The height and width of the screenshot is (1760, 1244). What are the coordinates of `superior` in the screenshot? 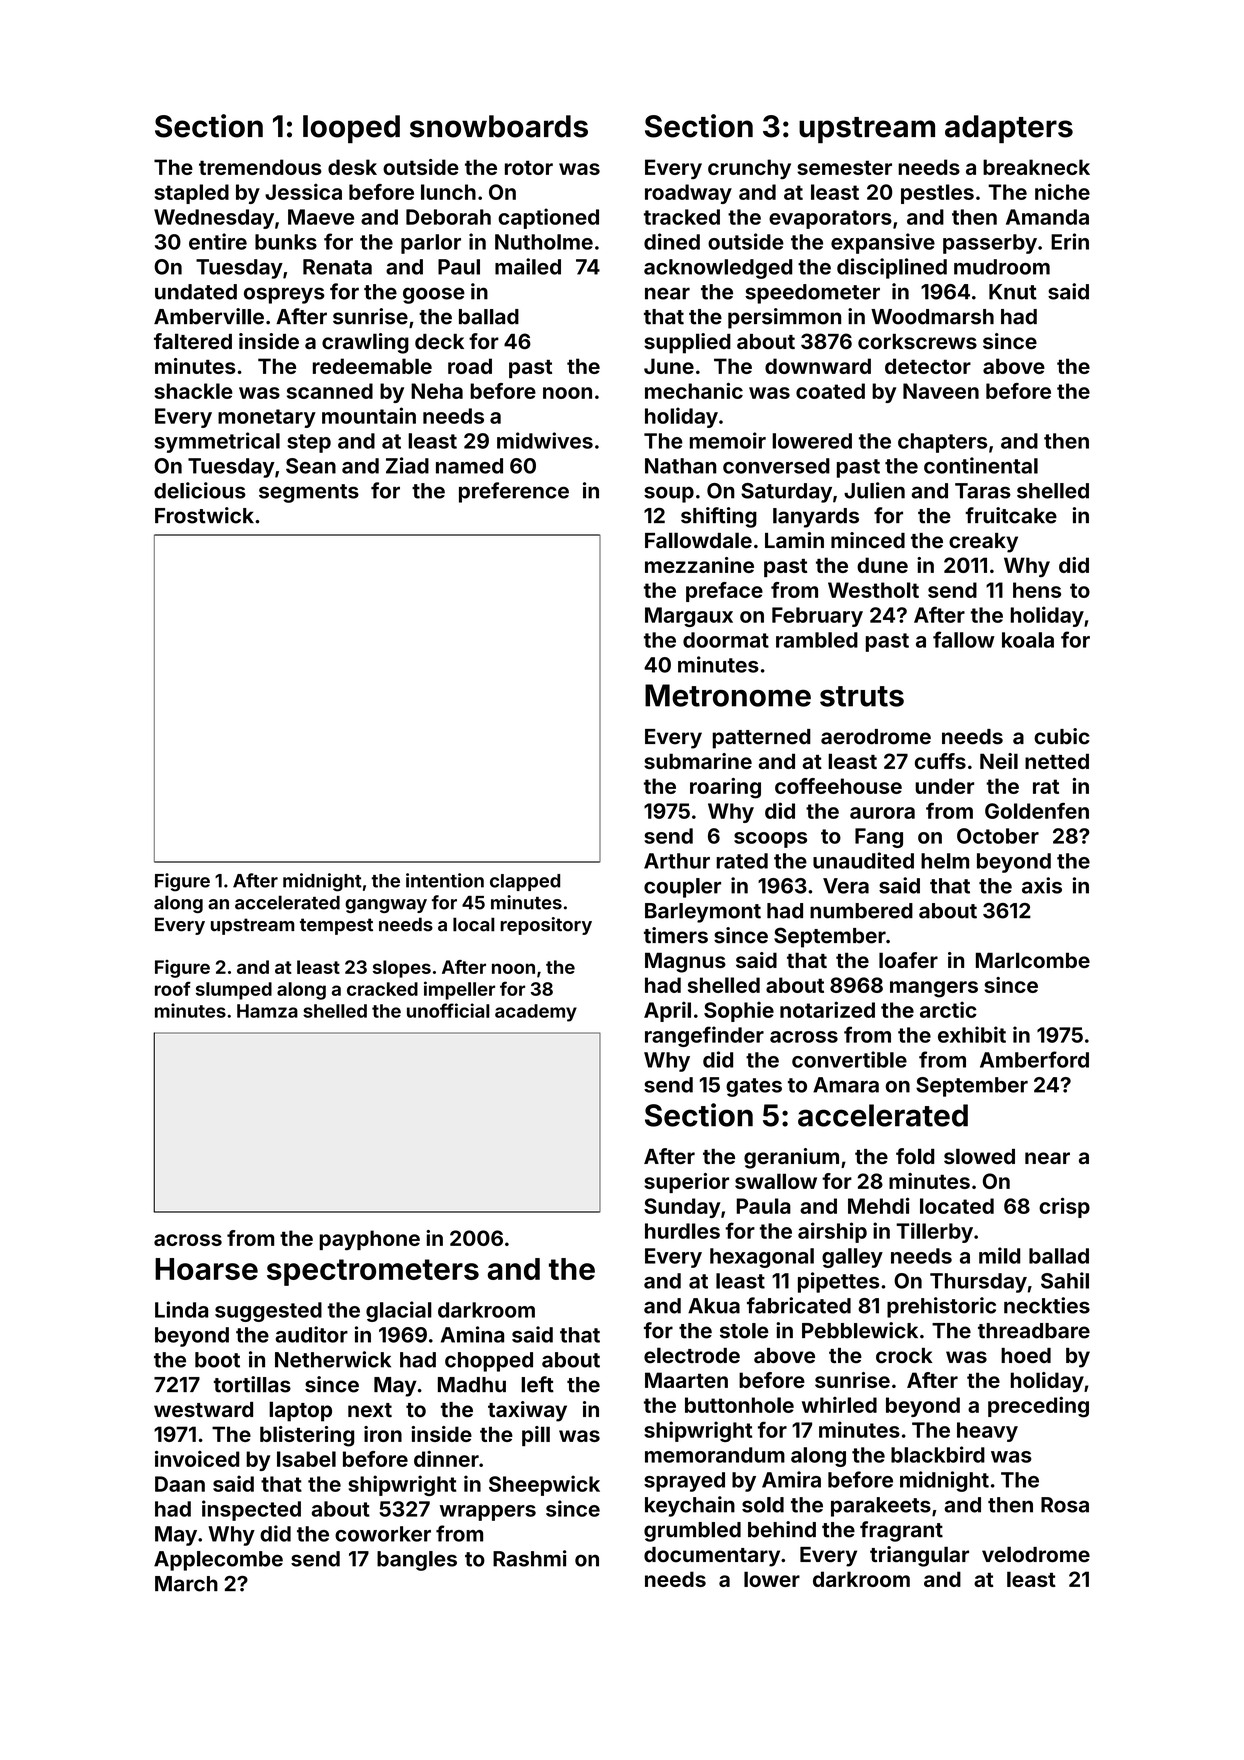 It's located at (686, 1183).
